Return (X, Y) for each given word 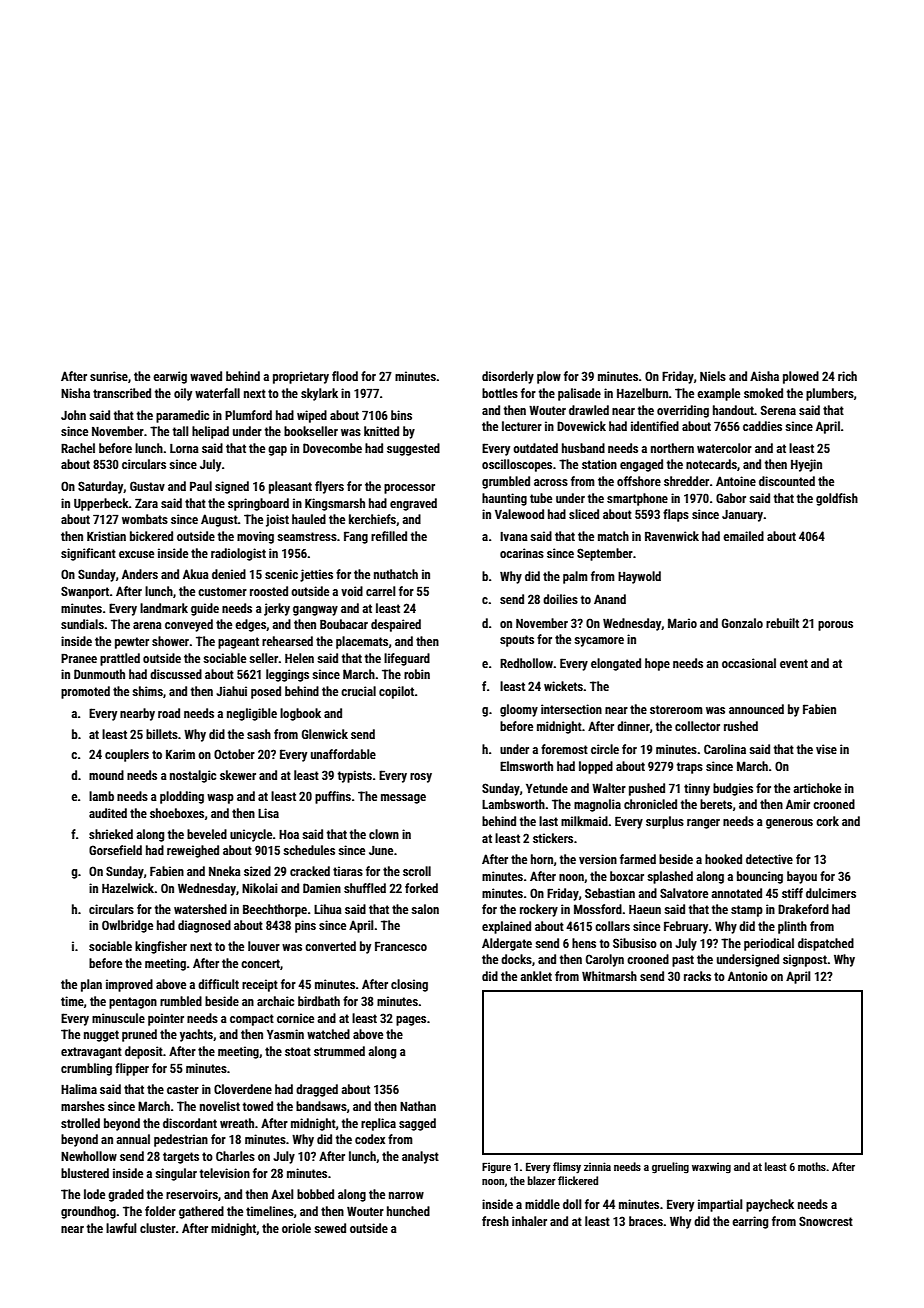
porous (835, 626)
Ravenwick (672, 536)
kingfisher (161, 947)
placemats (362, 642)
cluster (158, 1228)
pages (411, 1021)
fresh (495, 1221)
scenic (281, 574)
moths (812, 1166)
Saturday (101, 487)
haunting (504, 499)
